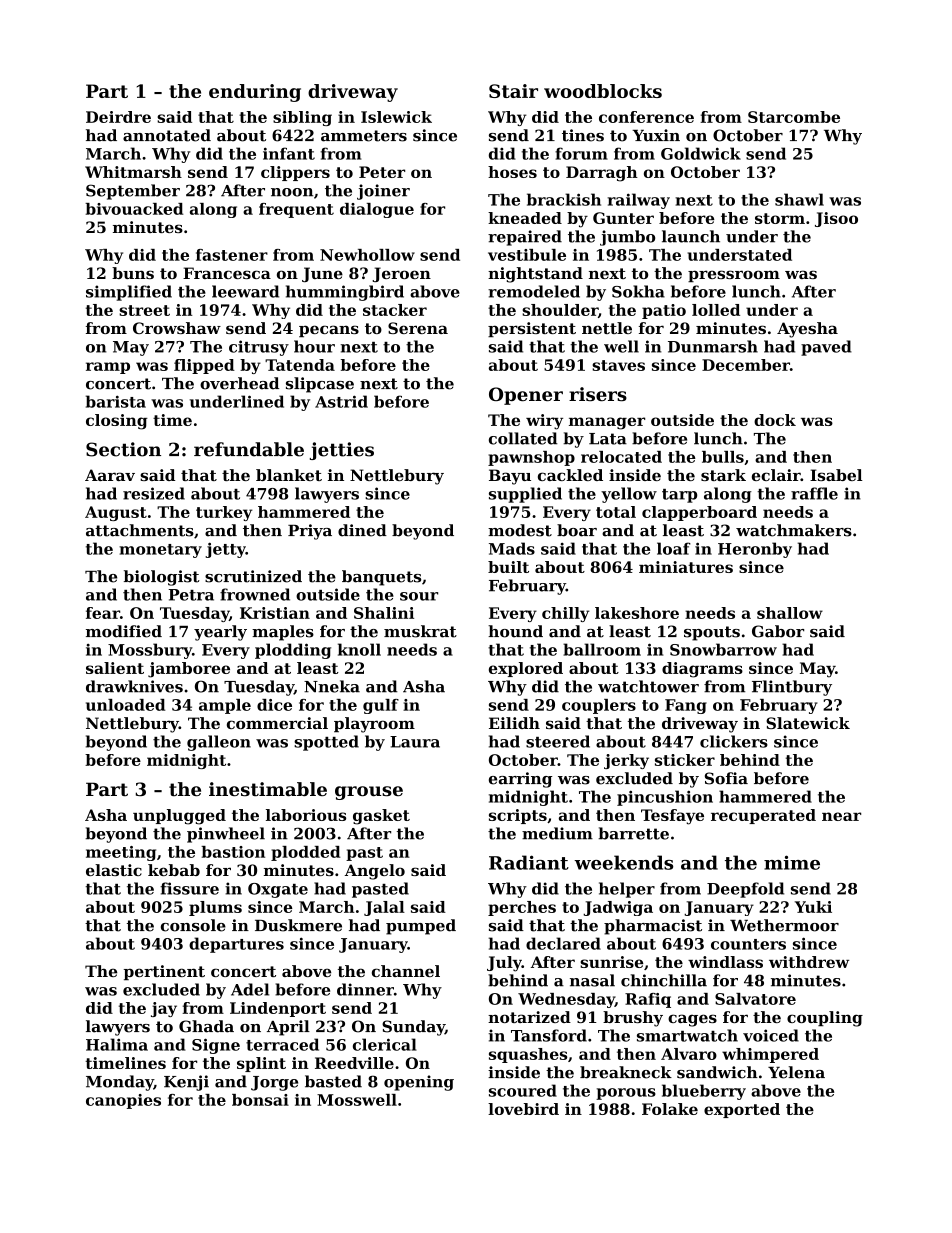 The height and width of the document is (1233, 952). I want to click on flipped, so click(204, 366).
